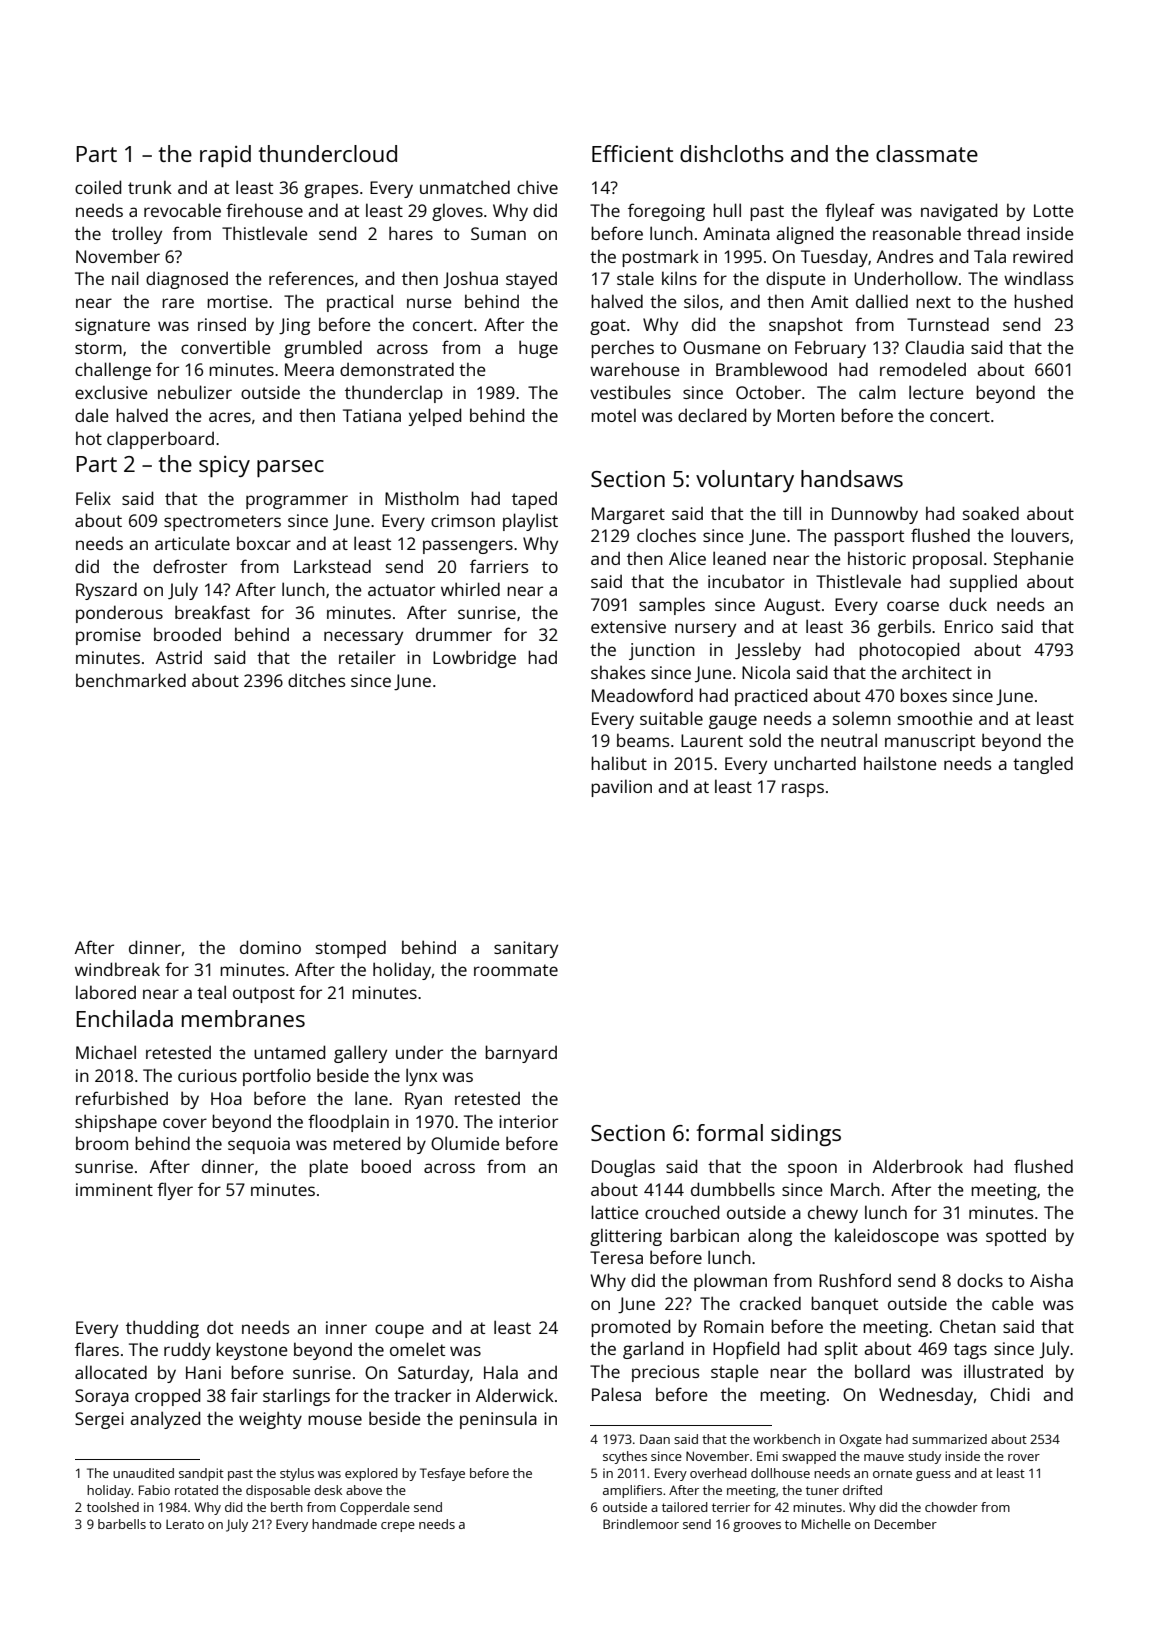 The image size is (1149, 1625). Describe the element at coordinates (316, 680) in the page. I see `ditches` at that location.
